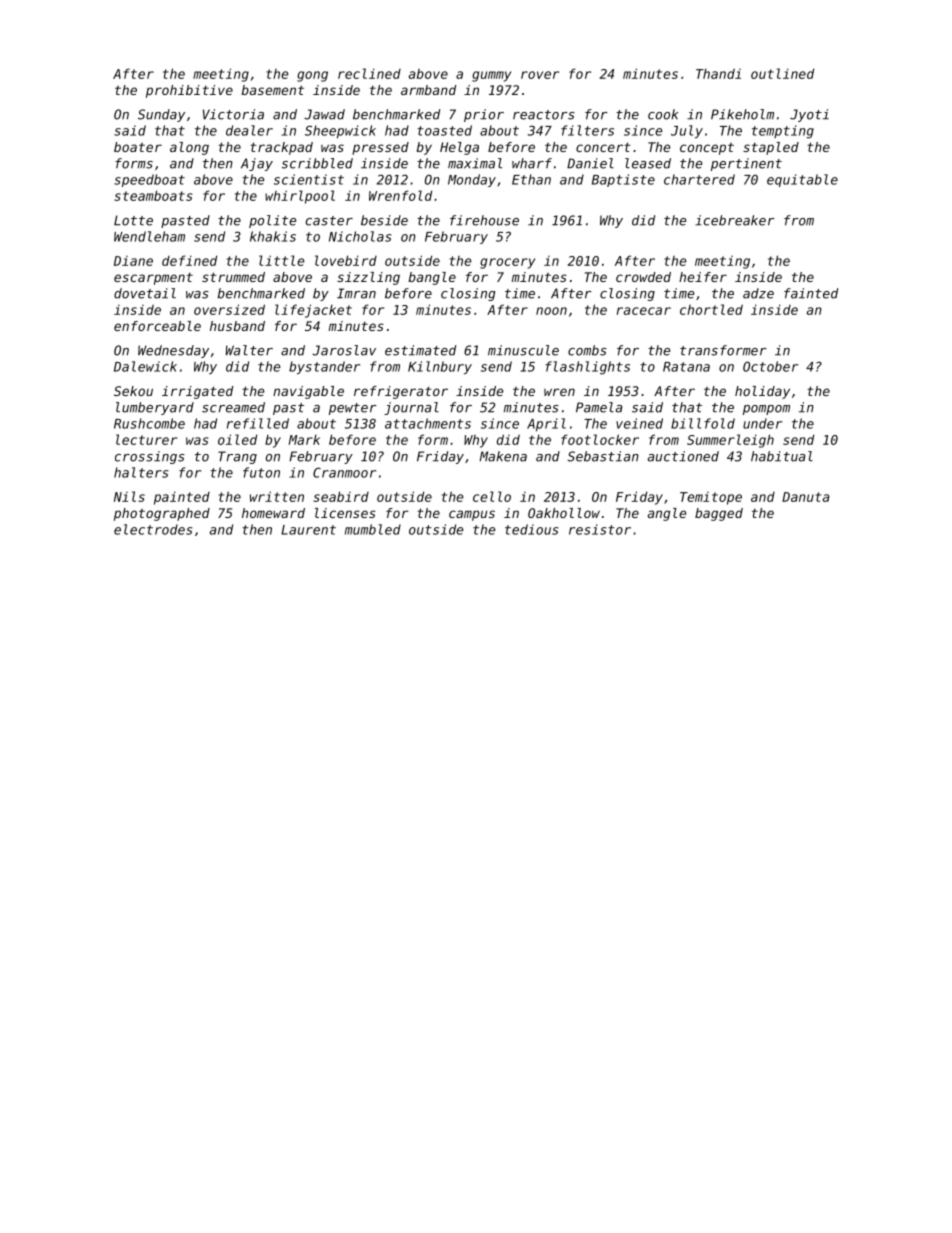 Image resolution: width=952 pixels, height=1233 pixels. What do you see at coordinates (531, 179) in the screenshot?
I see `Ethan` at bounding box center [531, 179].
